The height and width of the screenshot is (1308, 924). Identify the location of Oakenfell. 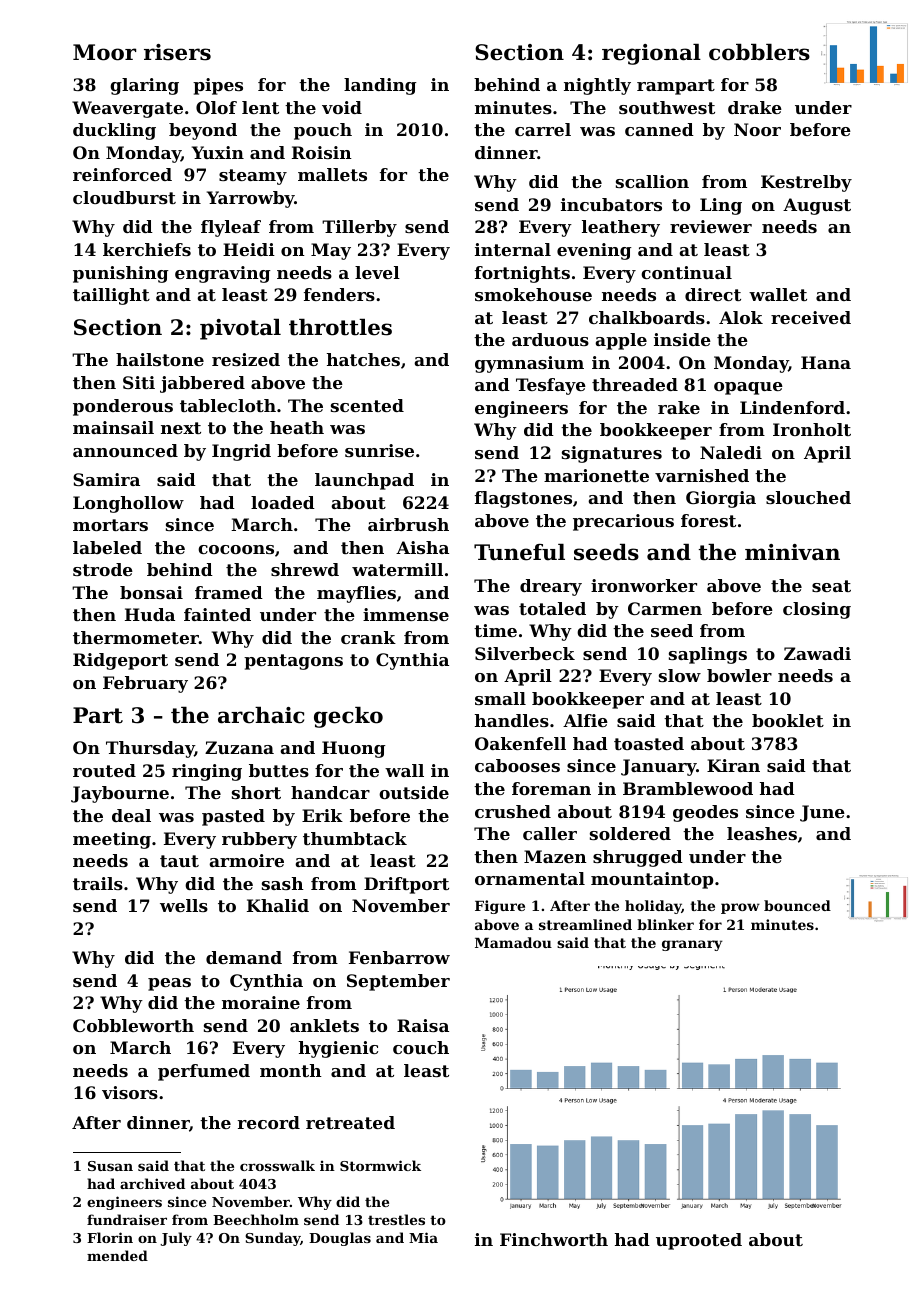
(520, 743).
